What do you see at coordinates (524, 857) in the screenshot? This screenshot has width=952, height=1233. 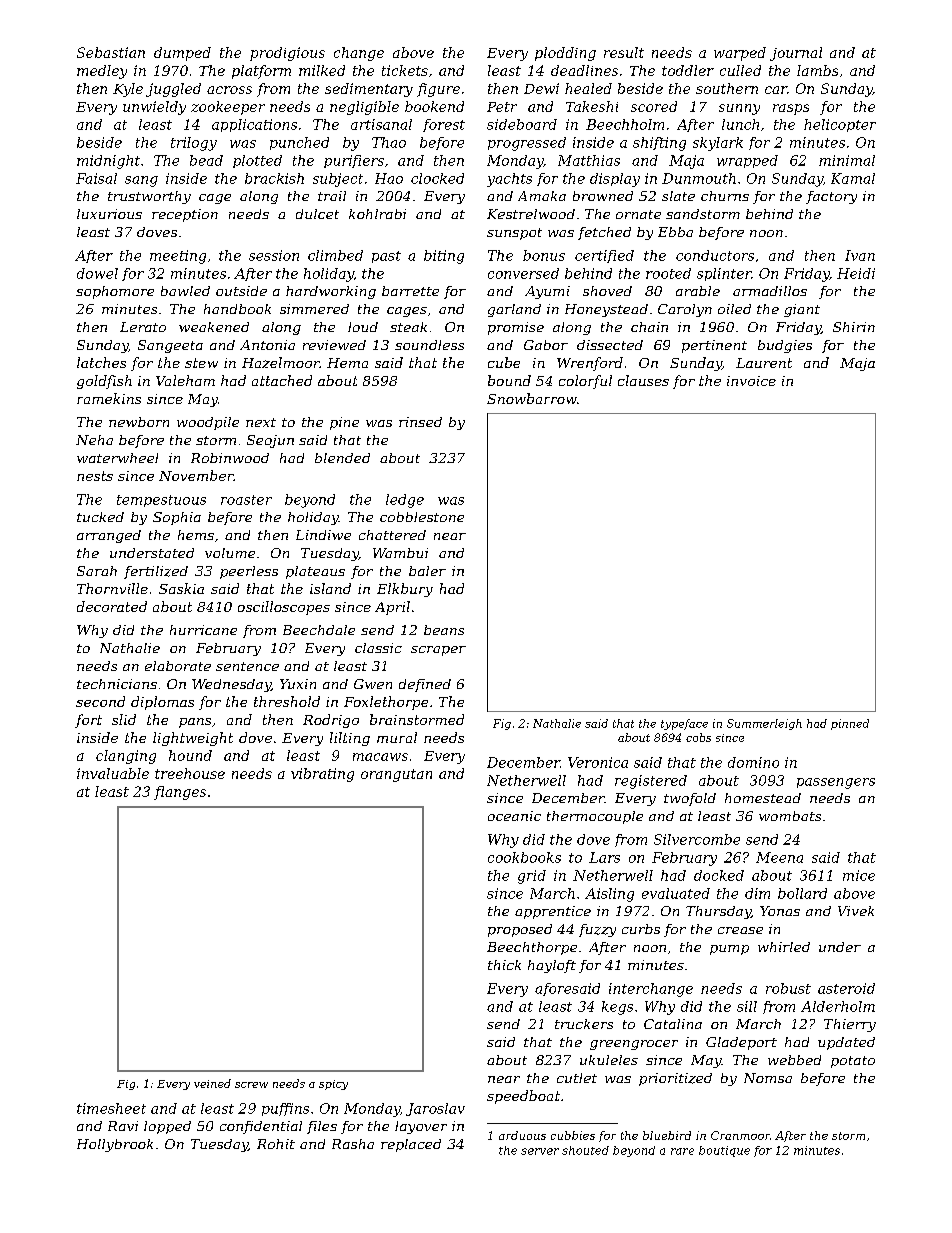 I see `cookbooks` at bounding box center [524, 857].
